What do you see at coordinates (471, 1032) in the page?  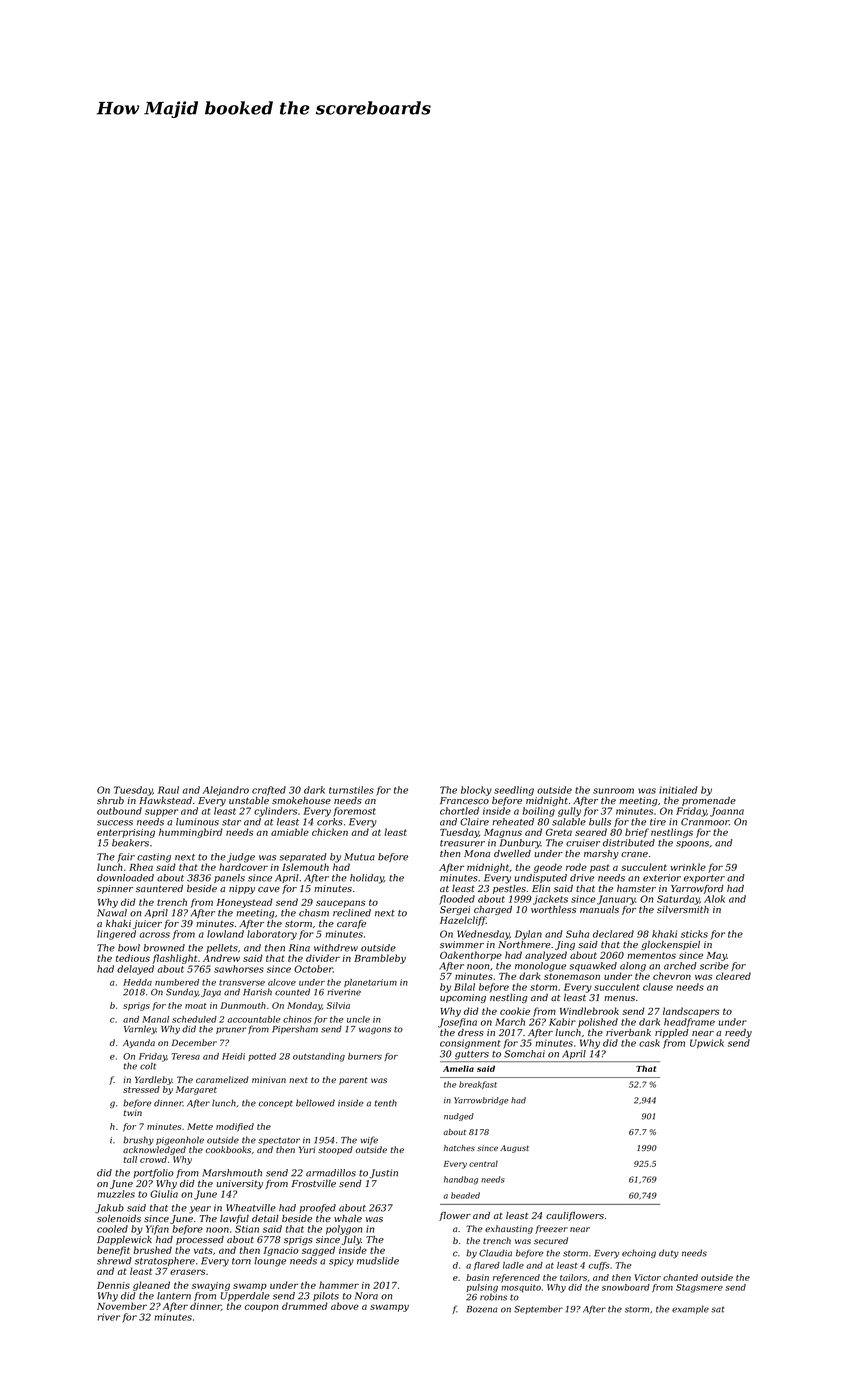 I see `dress` at bounding box center [471, 1032].
